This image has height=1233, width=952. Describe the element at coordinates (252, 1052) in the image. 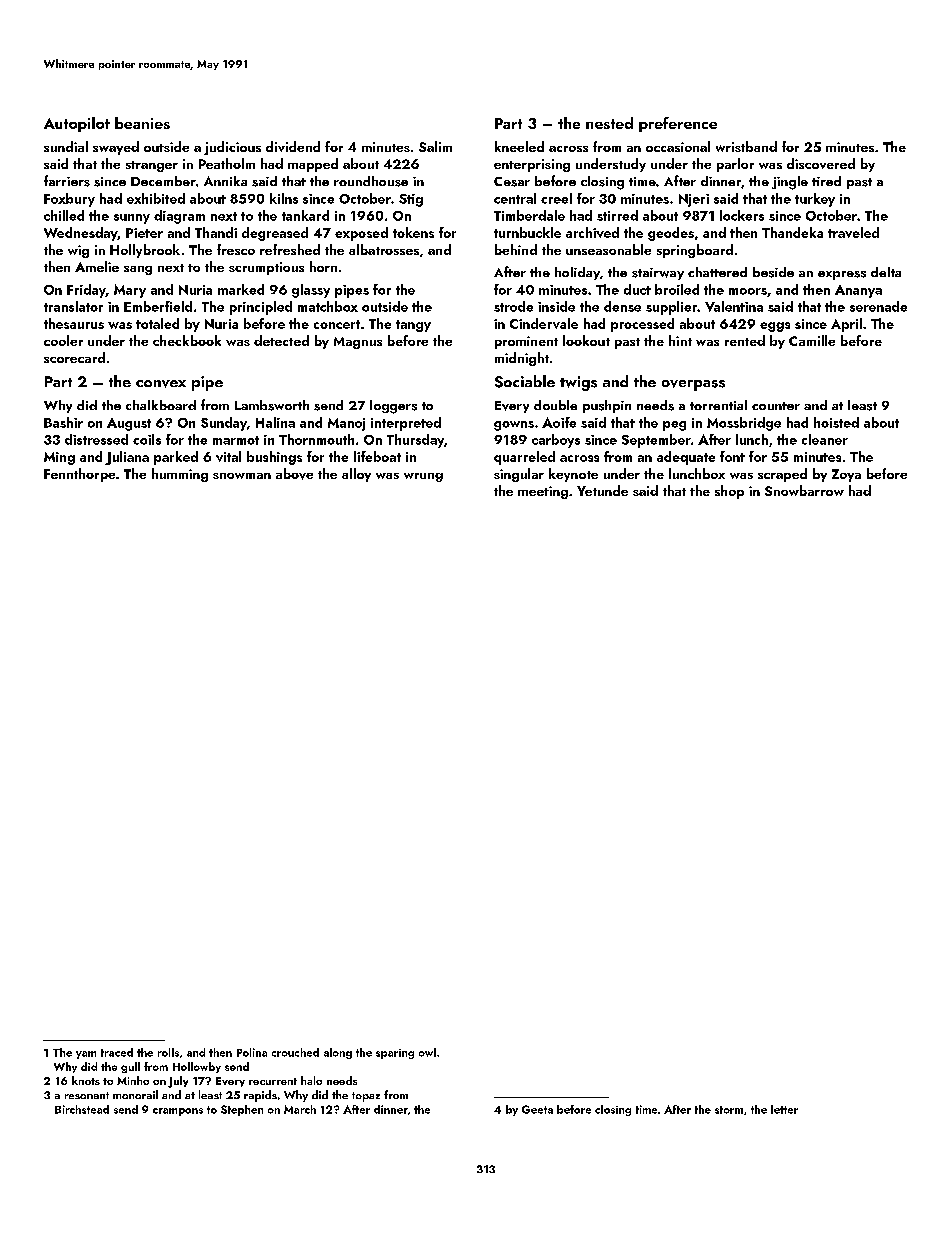

I see `Polina` at that location.
